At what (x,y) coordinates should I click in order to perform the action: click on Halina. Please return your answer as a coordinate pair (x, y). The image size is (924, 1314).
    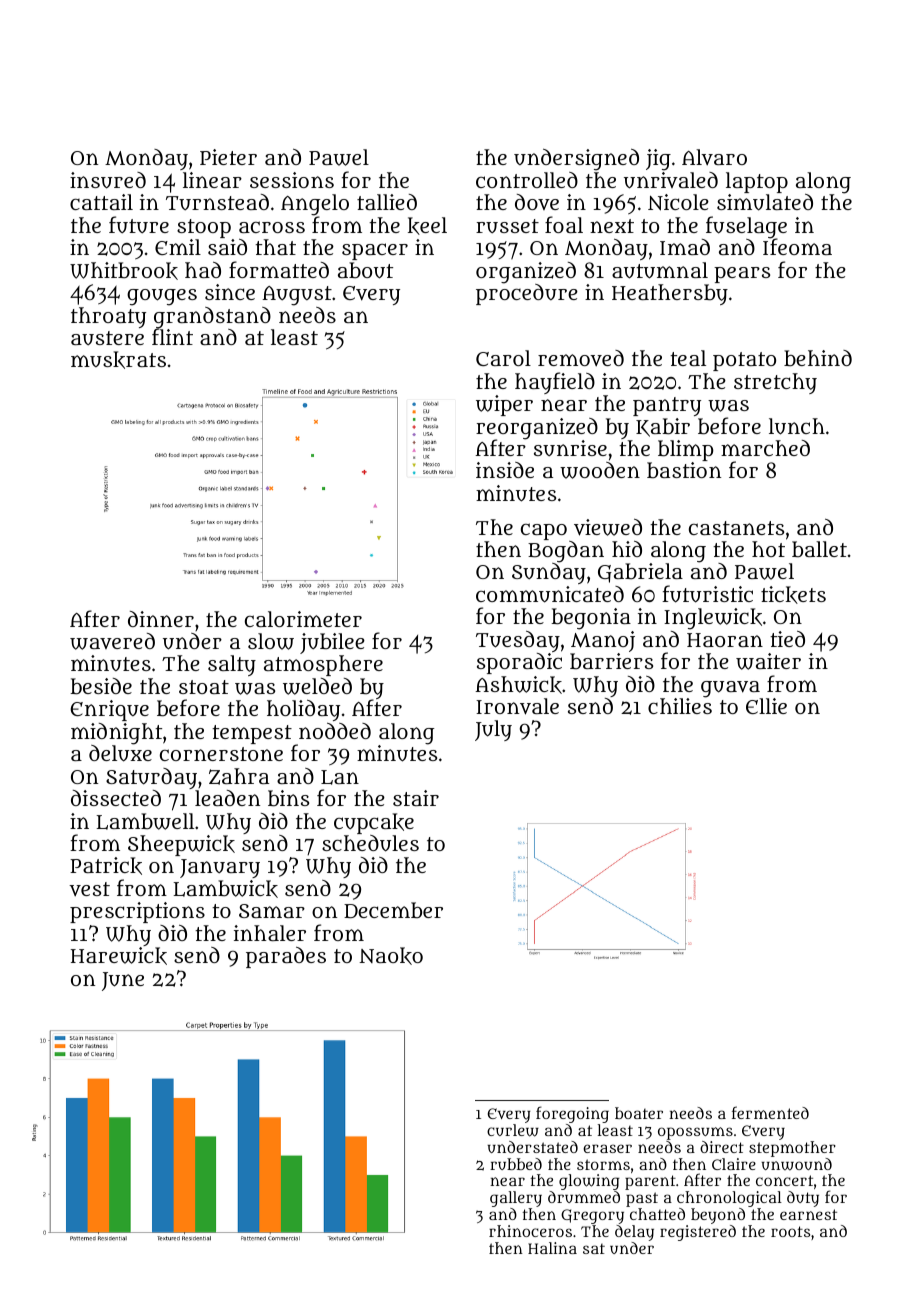
    Looking at the image, I should click on (552, 1248).
